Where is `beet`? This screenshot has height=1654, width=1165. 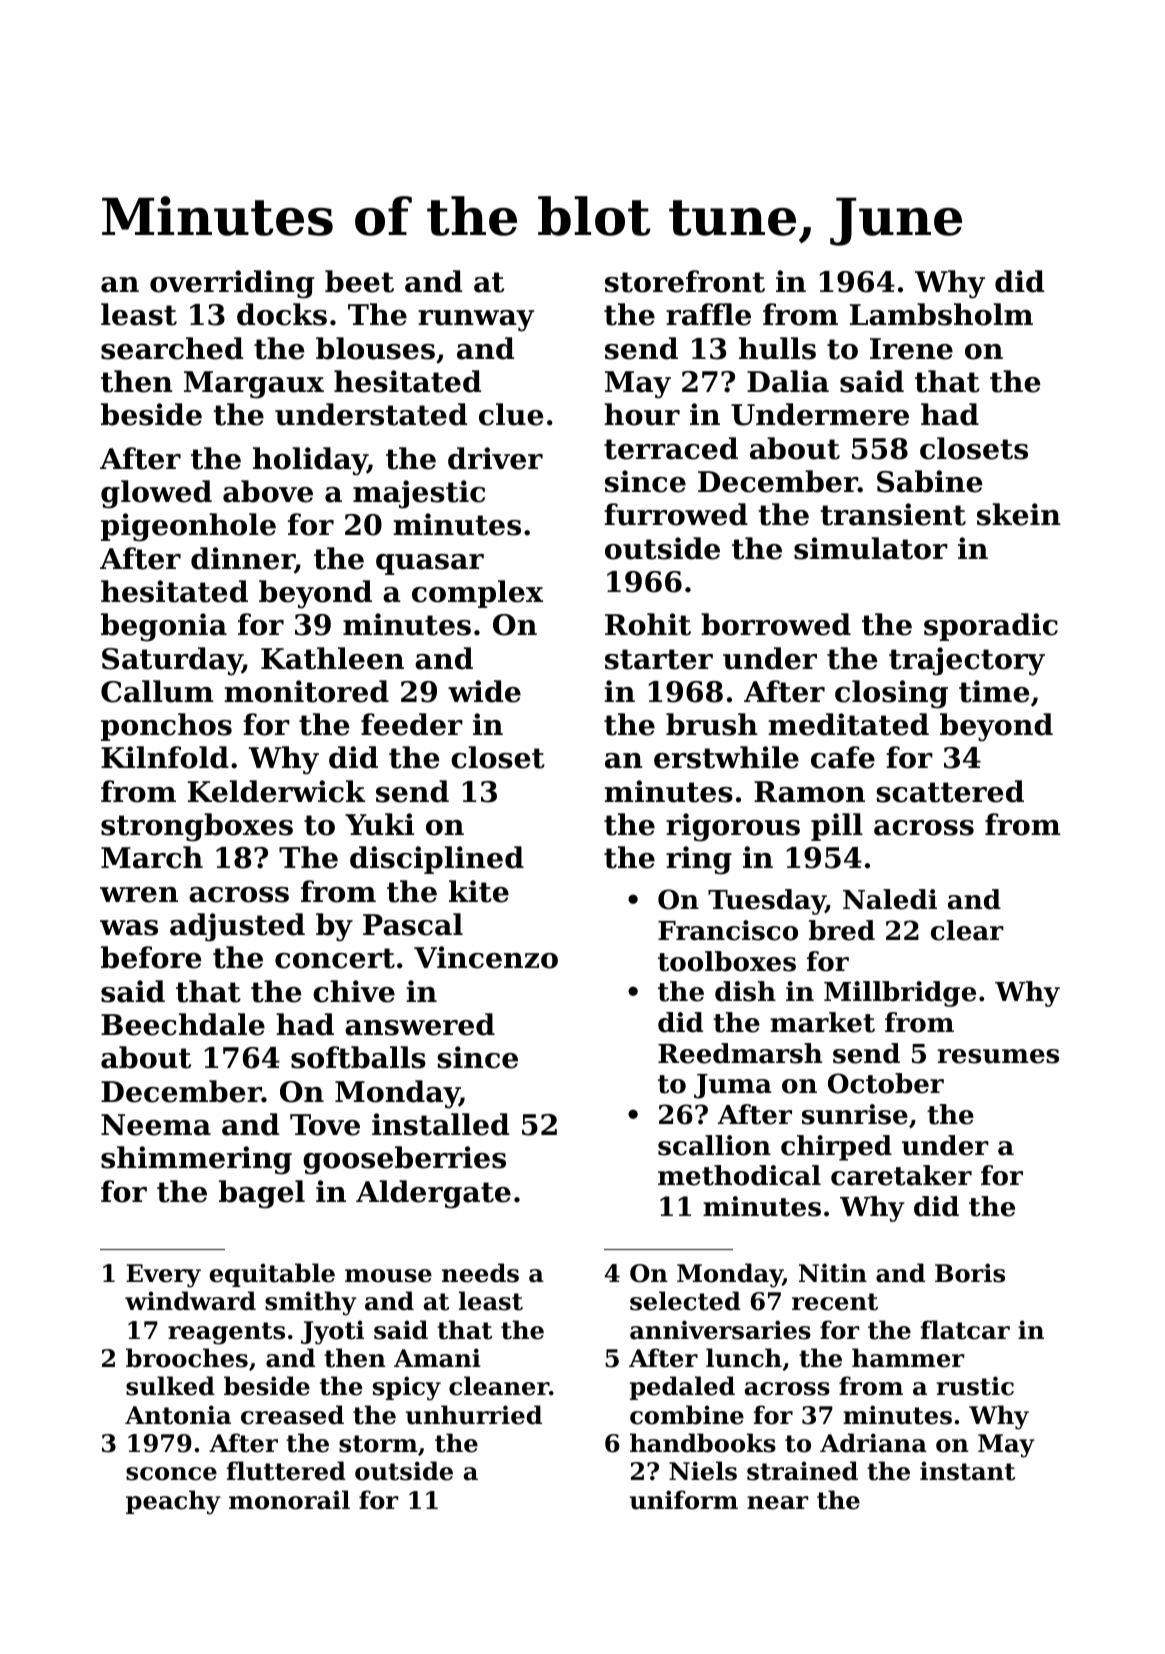 beet is located at coordinates (359, 281).
